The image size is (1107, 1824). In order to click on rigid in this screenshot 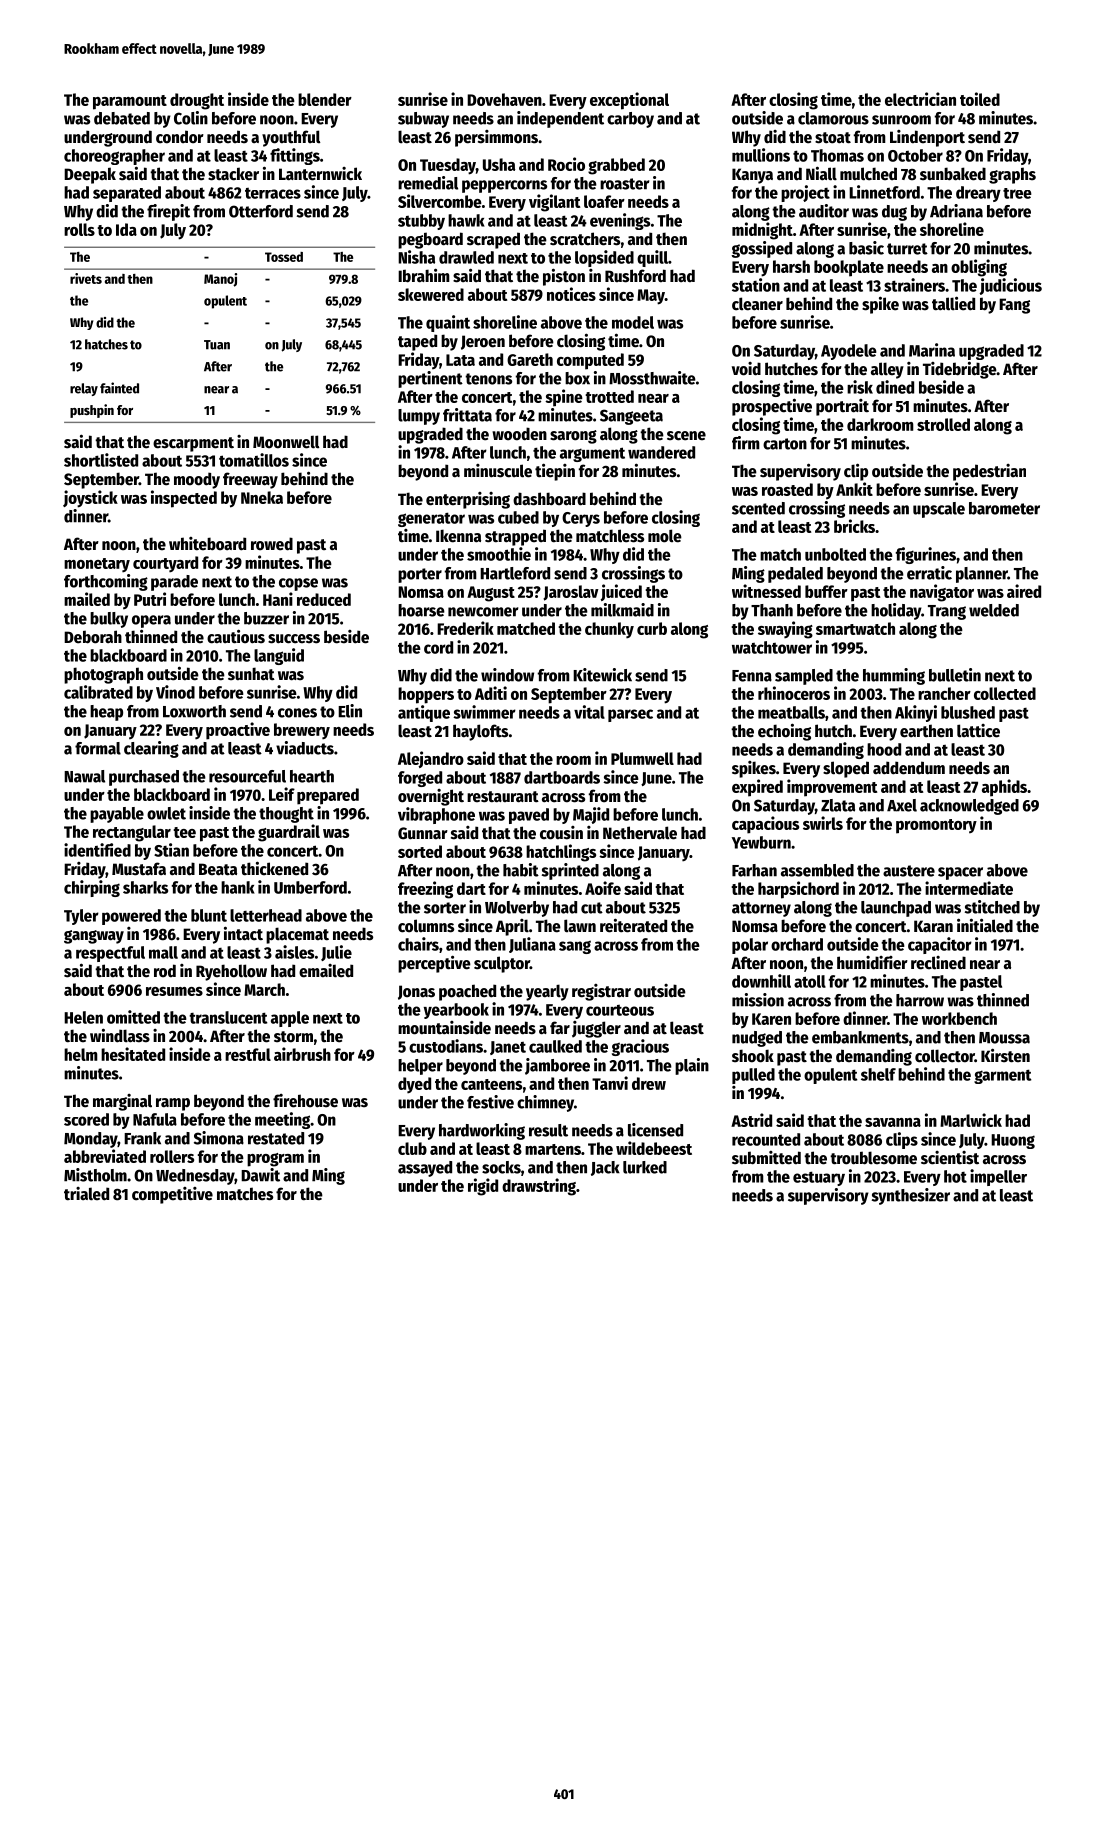, I will do `click(483, 1187)`.
